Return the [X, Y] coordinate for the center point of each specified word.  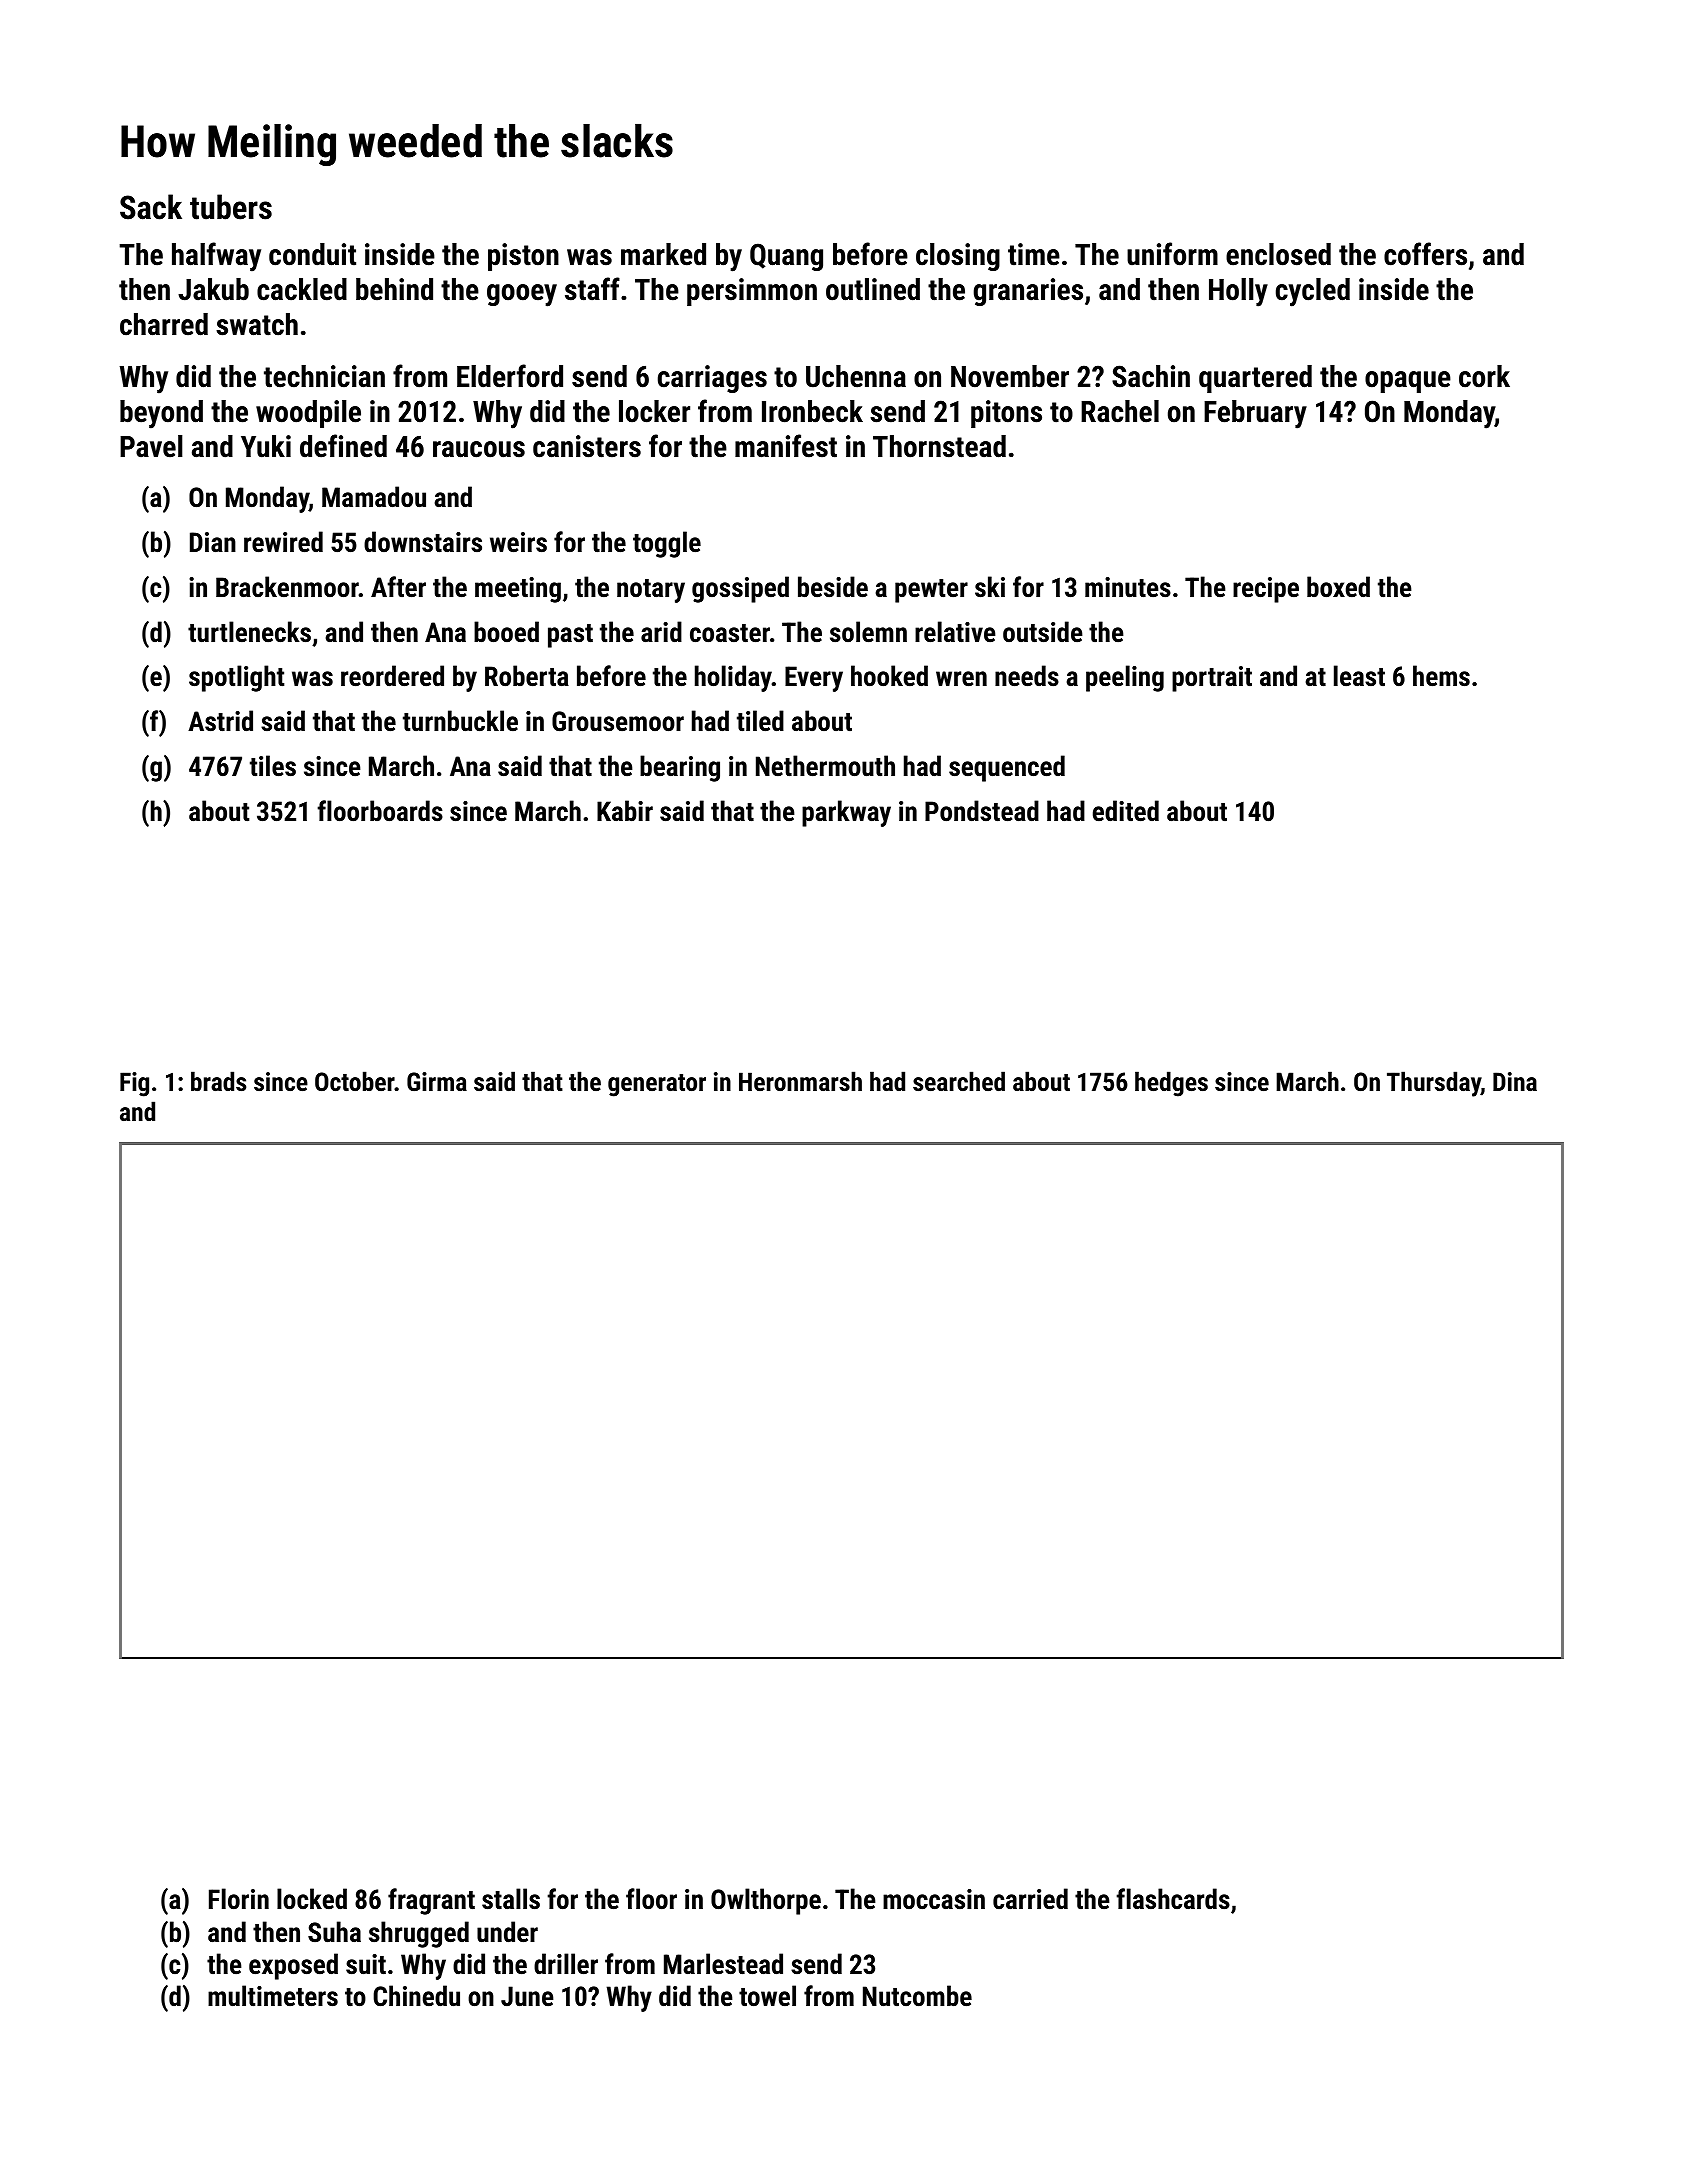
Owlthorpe [766, 1901]
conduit [312, 254]
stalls [511, 1899]
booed [506, 632]
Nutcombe [917, 1996]
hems [1441, 676]
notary [651, 591]
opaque [1408, 382]
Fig [134, 1084]
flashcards [1173, 1899]
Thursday [1434, 1084]
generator [657, 1085]
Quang [786, 257]
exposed [293, 1966]
